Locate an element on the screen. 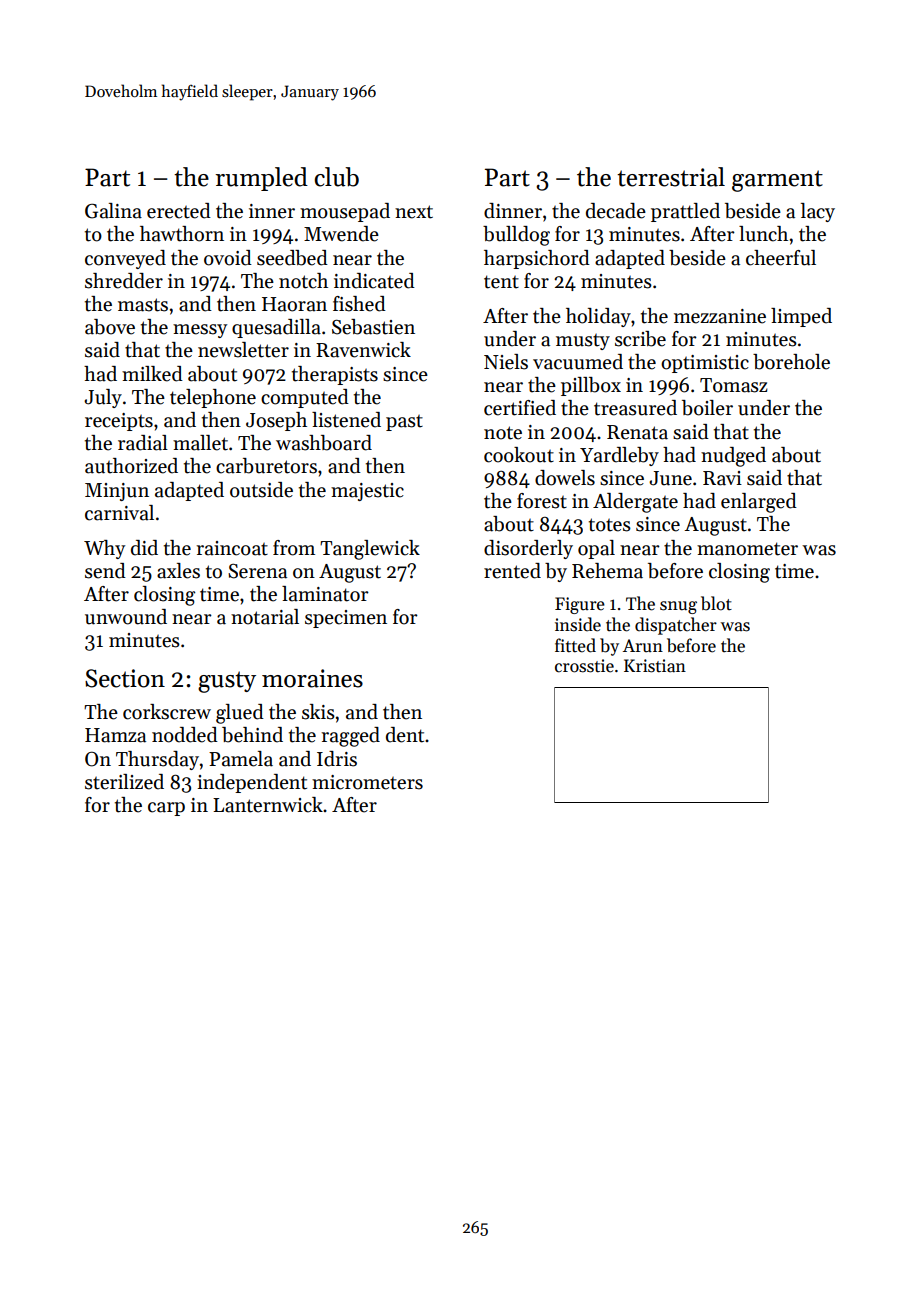  holiday is located at coordinates (598, 317).
